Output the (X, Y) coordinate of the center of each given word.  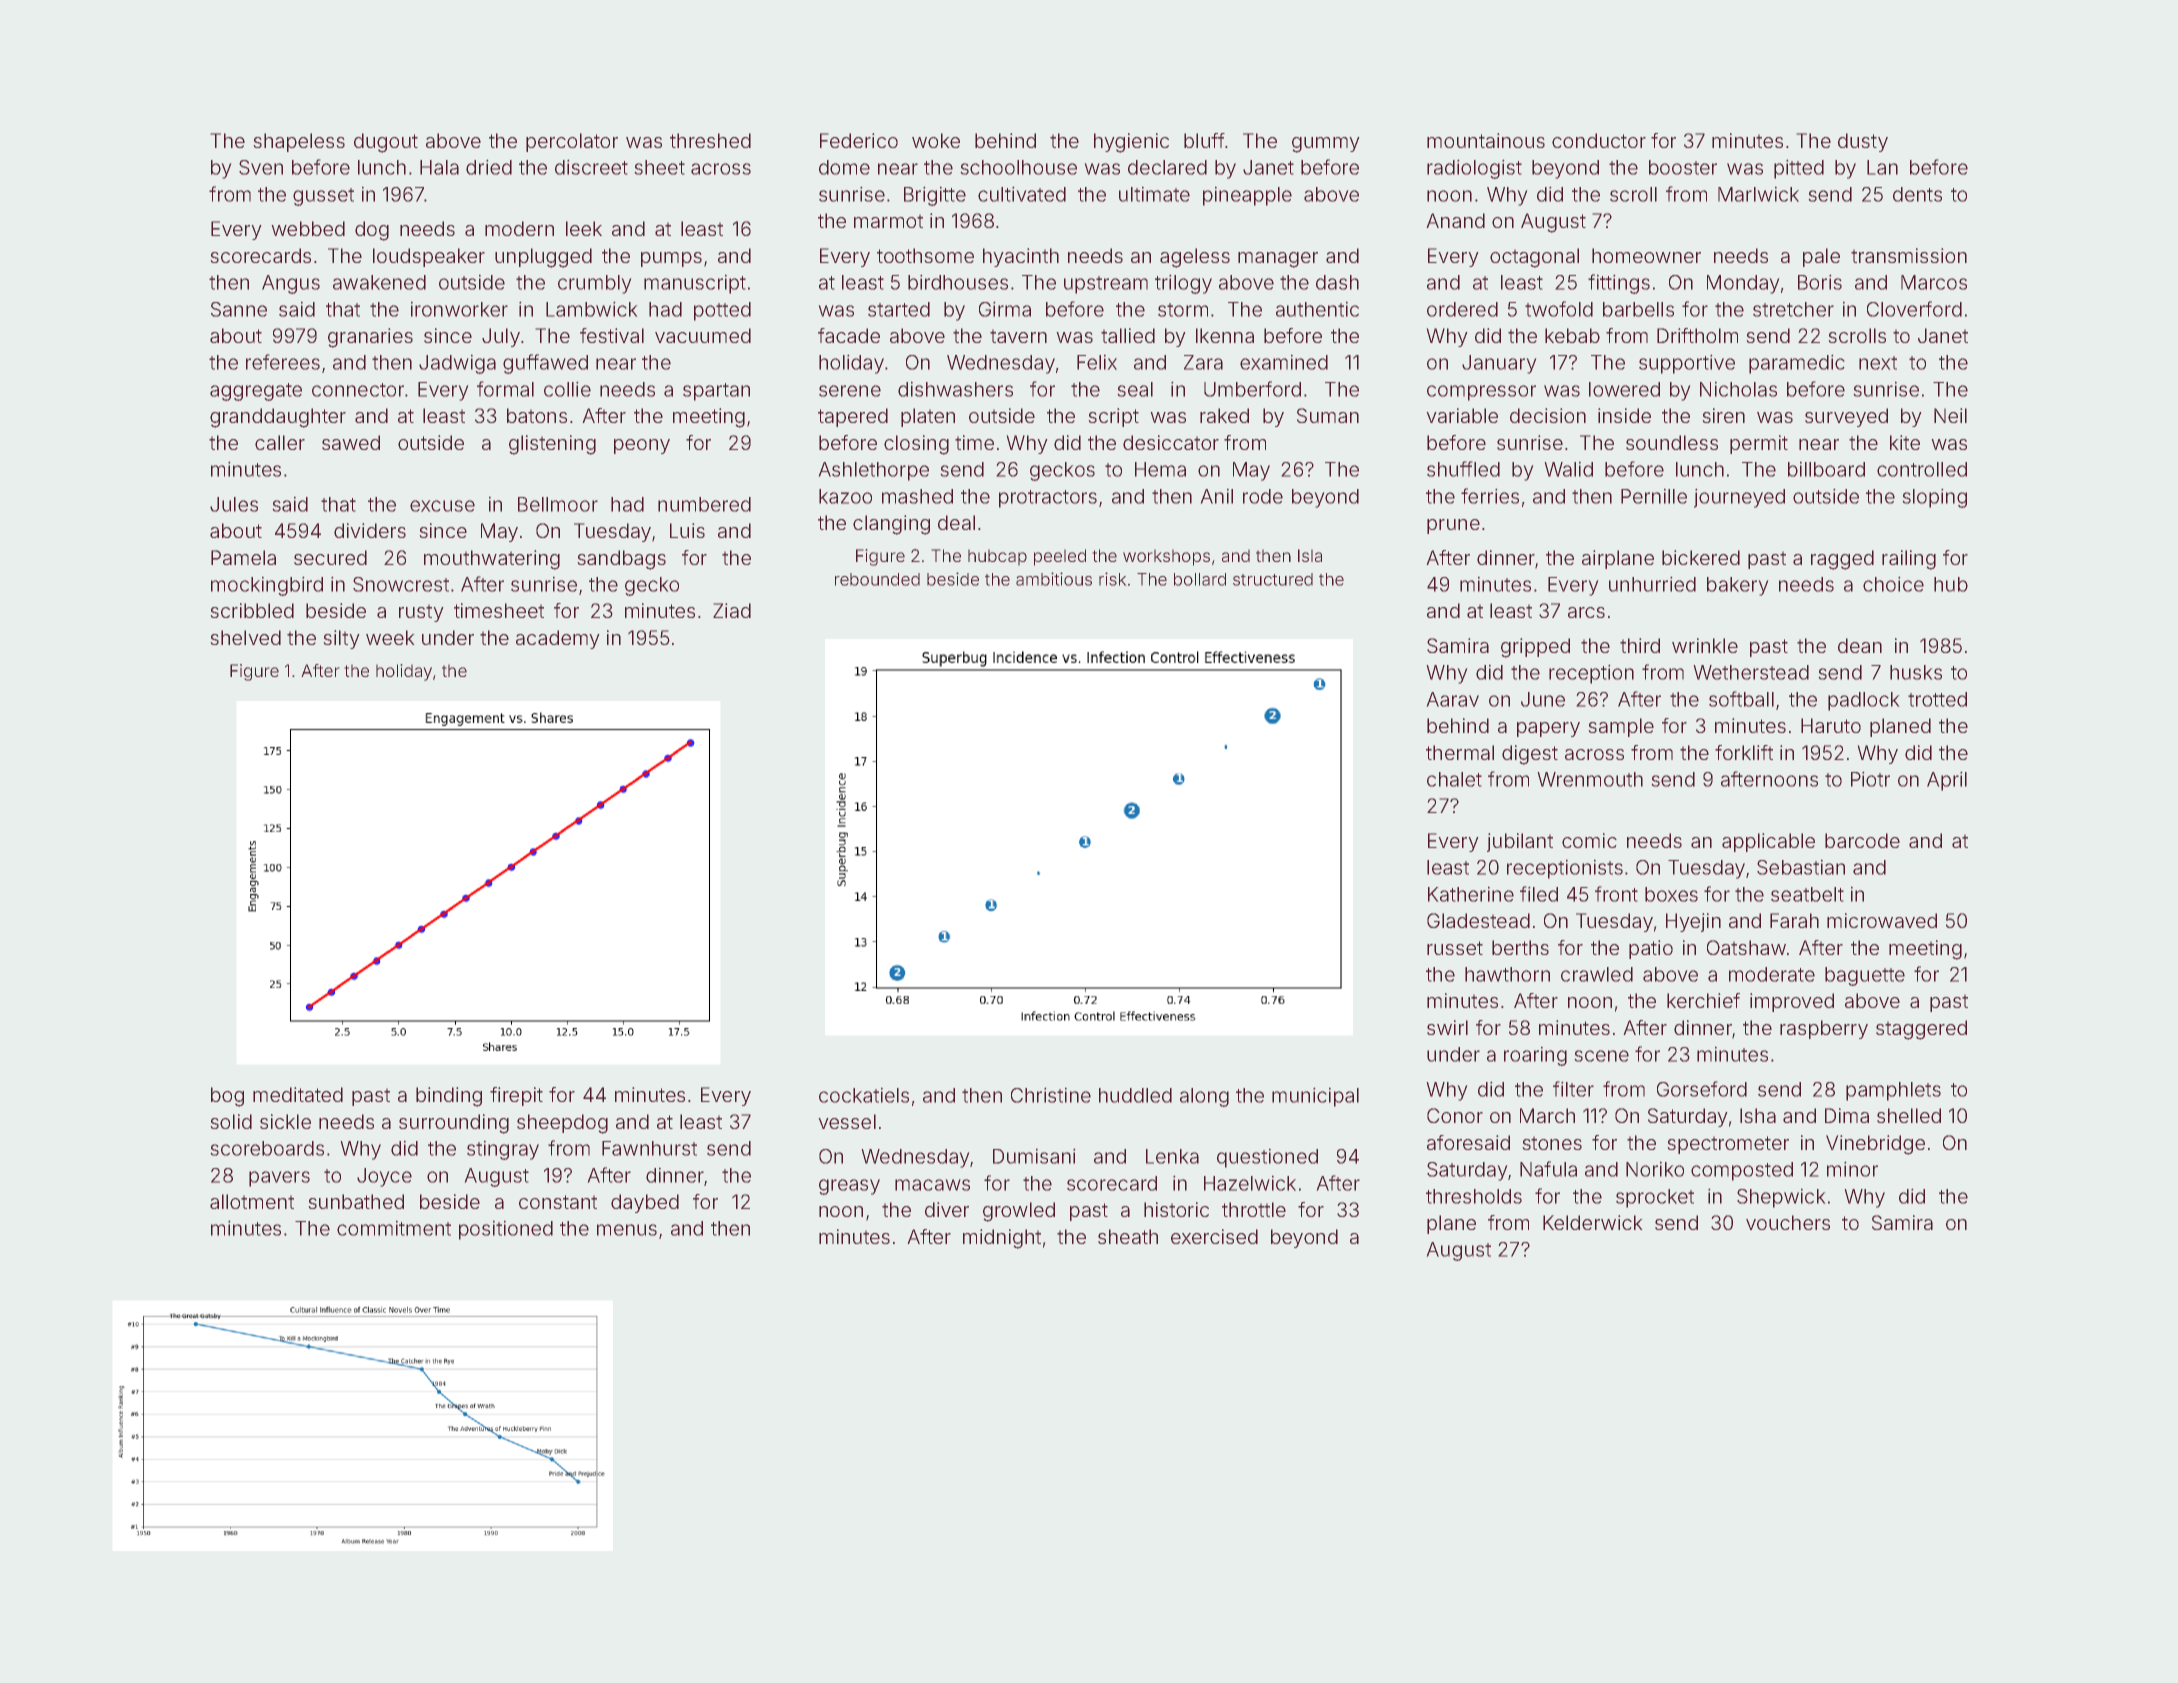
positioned (506, 1230)
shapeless (299, 142)
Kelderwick (1592, 1222)
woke (936, 140)
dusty (1863, 142)
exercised (1214, 1236)
